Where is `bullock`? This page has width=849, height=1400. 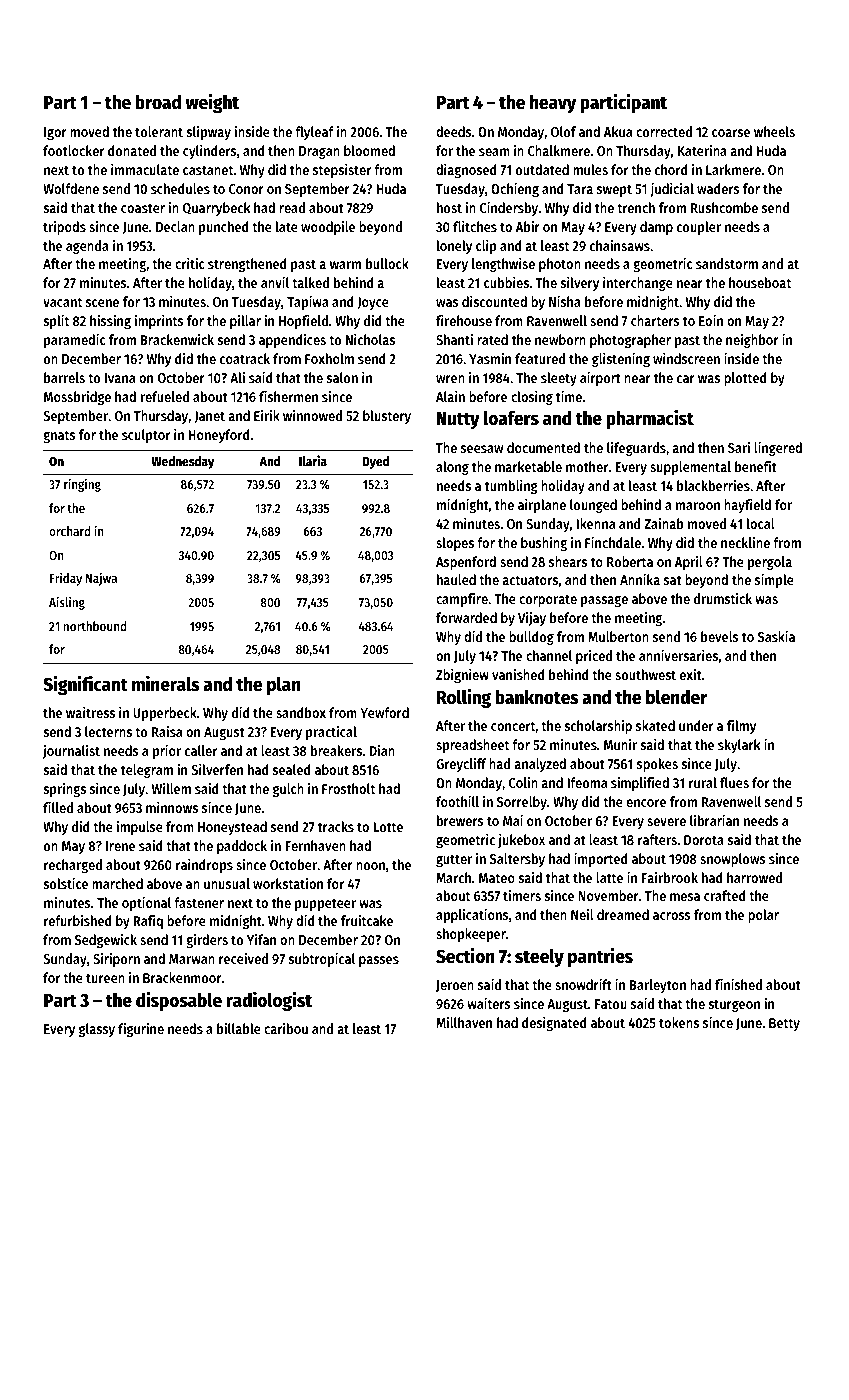 bullock is located at coordinates (387, 263).
